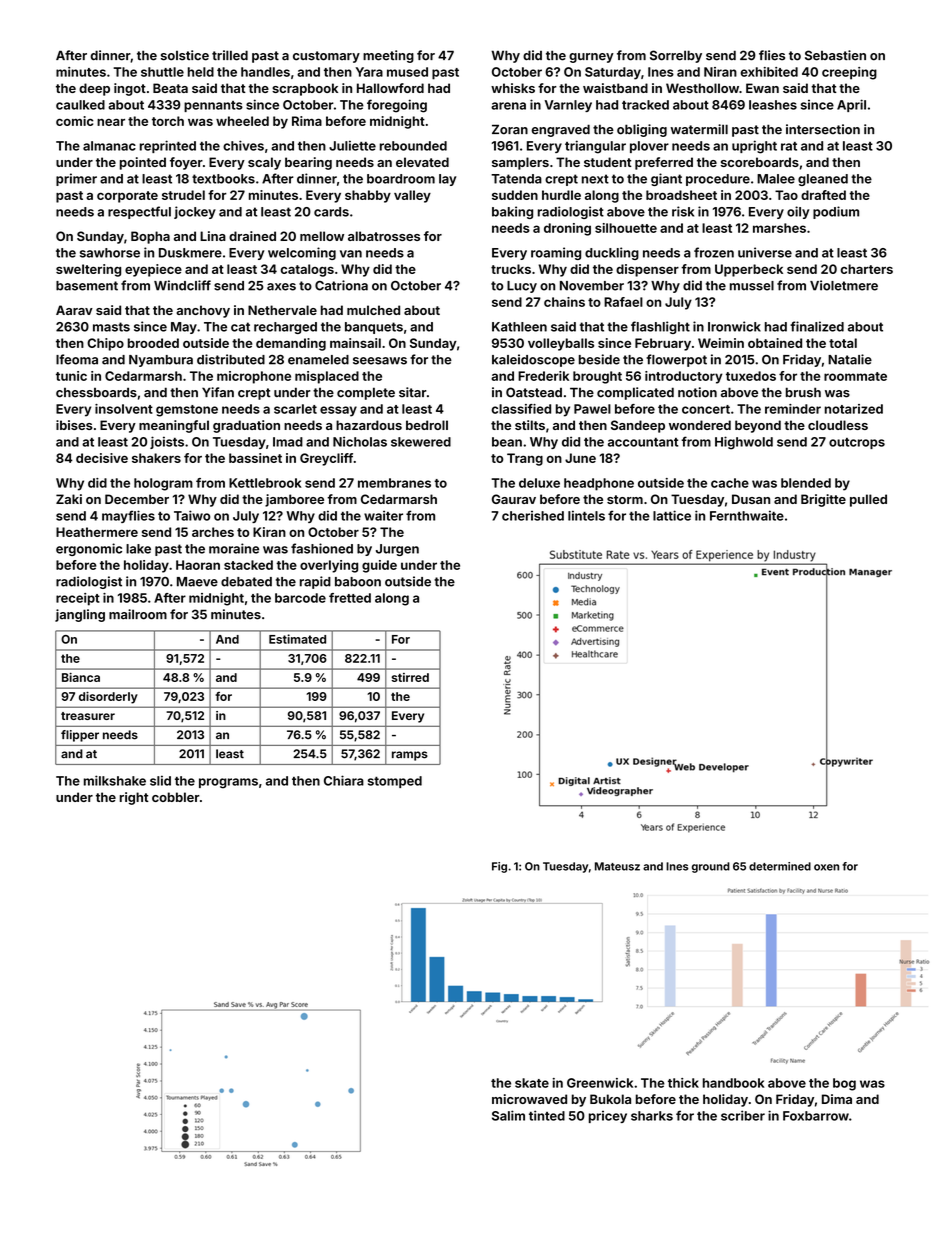 This document has width=952, height=1233. What do you see at coordinates (110, 253) in the document?
I see `sawhorse` at bounding box center [110, 253].
